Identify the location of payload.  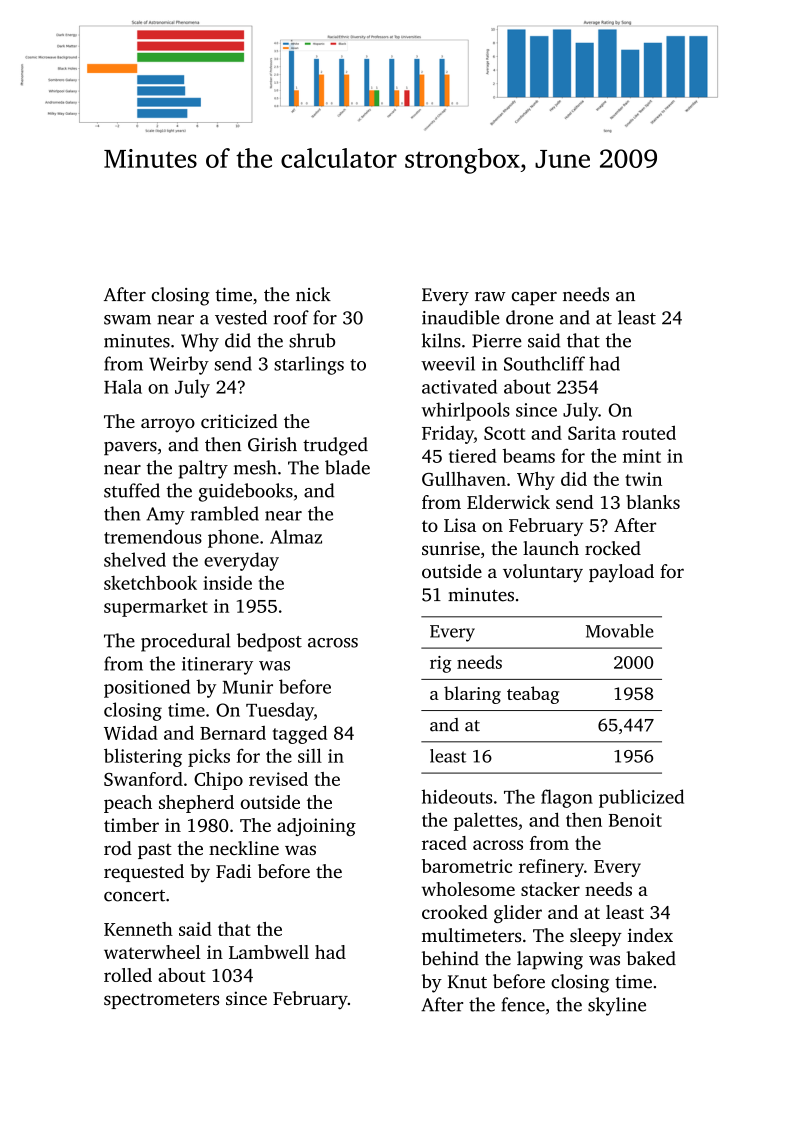
(621, 573).
